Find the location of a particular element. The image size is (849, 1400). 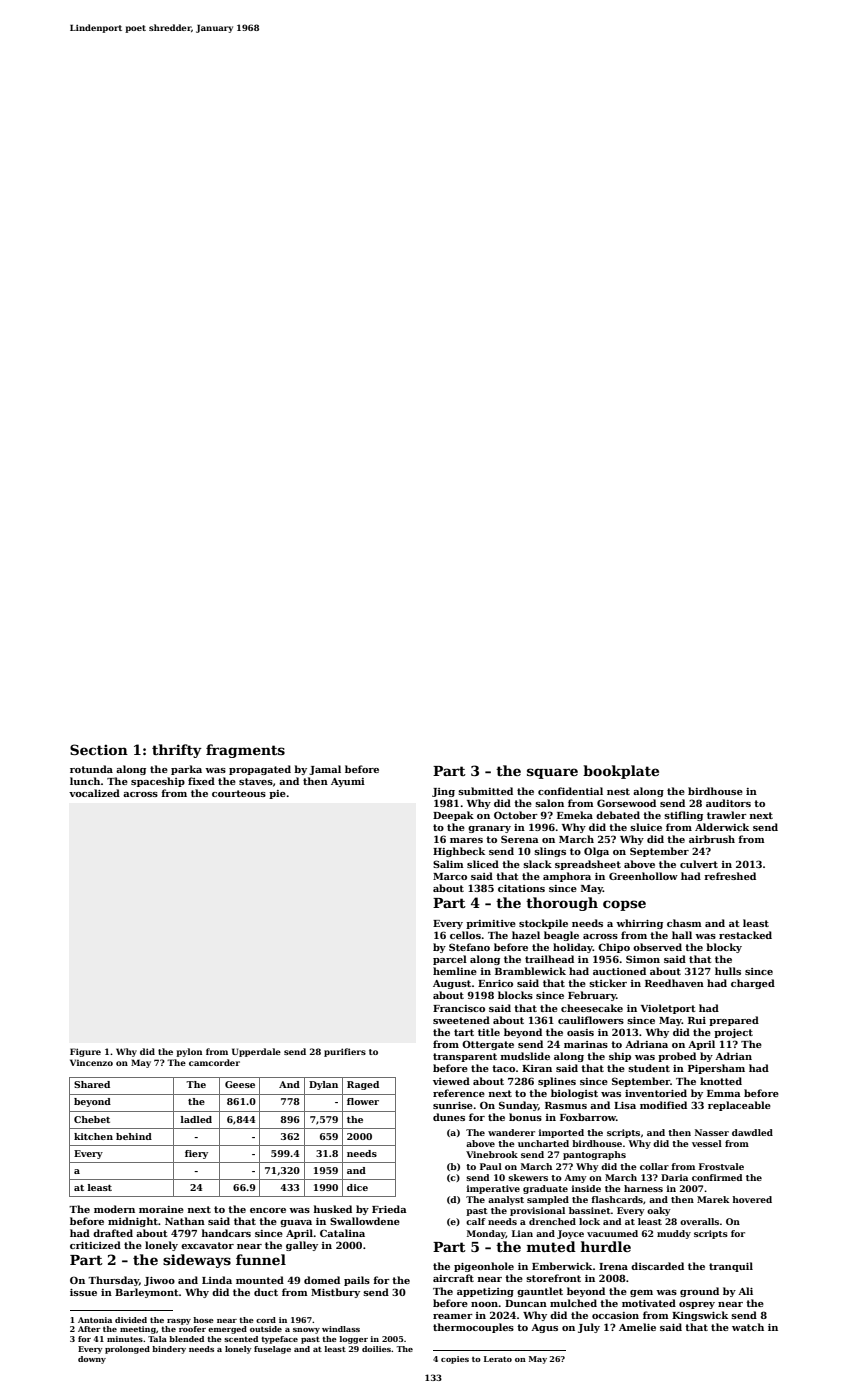

Monday is located at coordinates (486, 1234).
